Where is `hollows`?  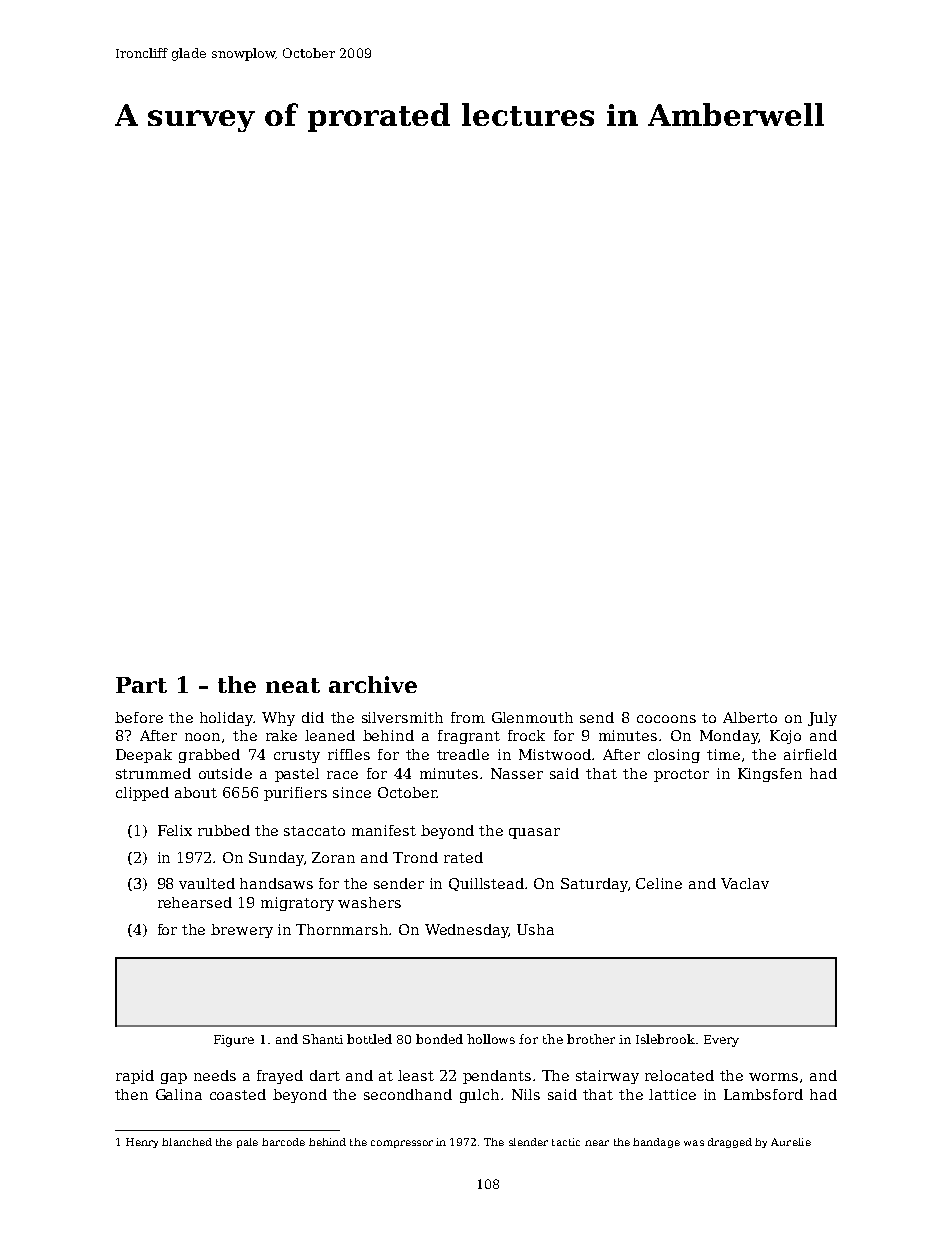
hollows is located at coordinates (491, 1039).
